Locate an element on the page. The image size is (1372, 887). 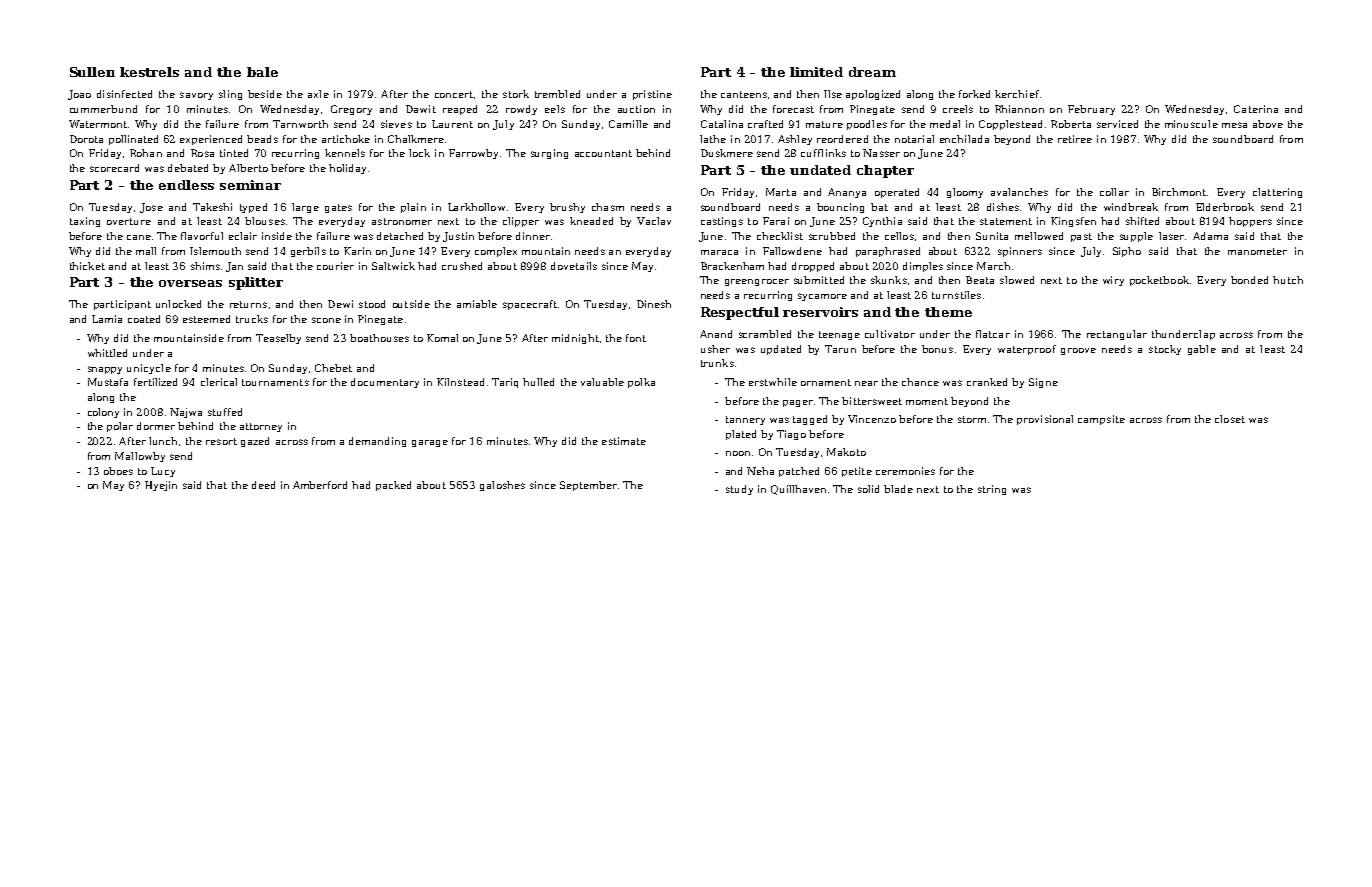
cufflinks is located at coordinates (823, 153).
